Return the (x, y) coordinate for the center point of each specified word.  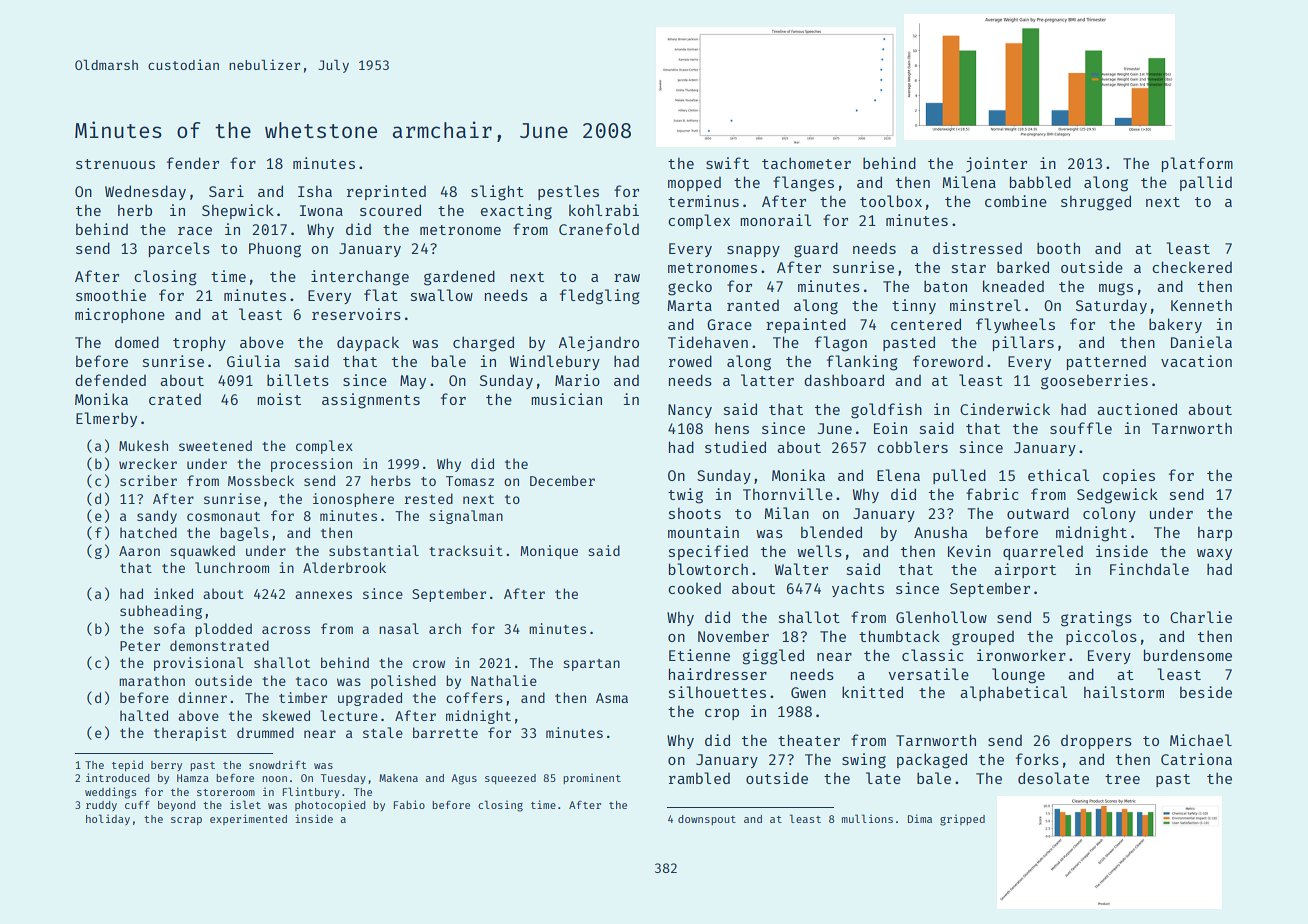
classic (932, 655)
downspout (707, 820)
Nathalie (504, 680)
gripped (962, 820)
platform (1197, 164)
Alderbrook (344, 567)
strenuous (115, 164)
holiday (108, 819)
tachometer (806, 163)
